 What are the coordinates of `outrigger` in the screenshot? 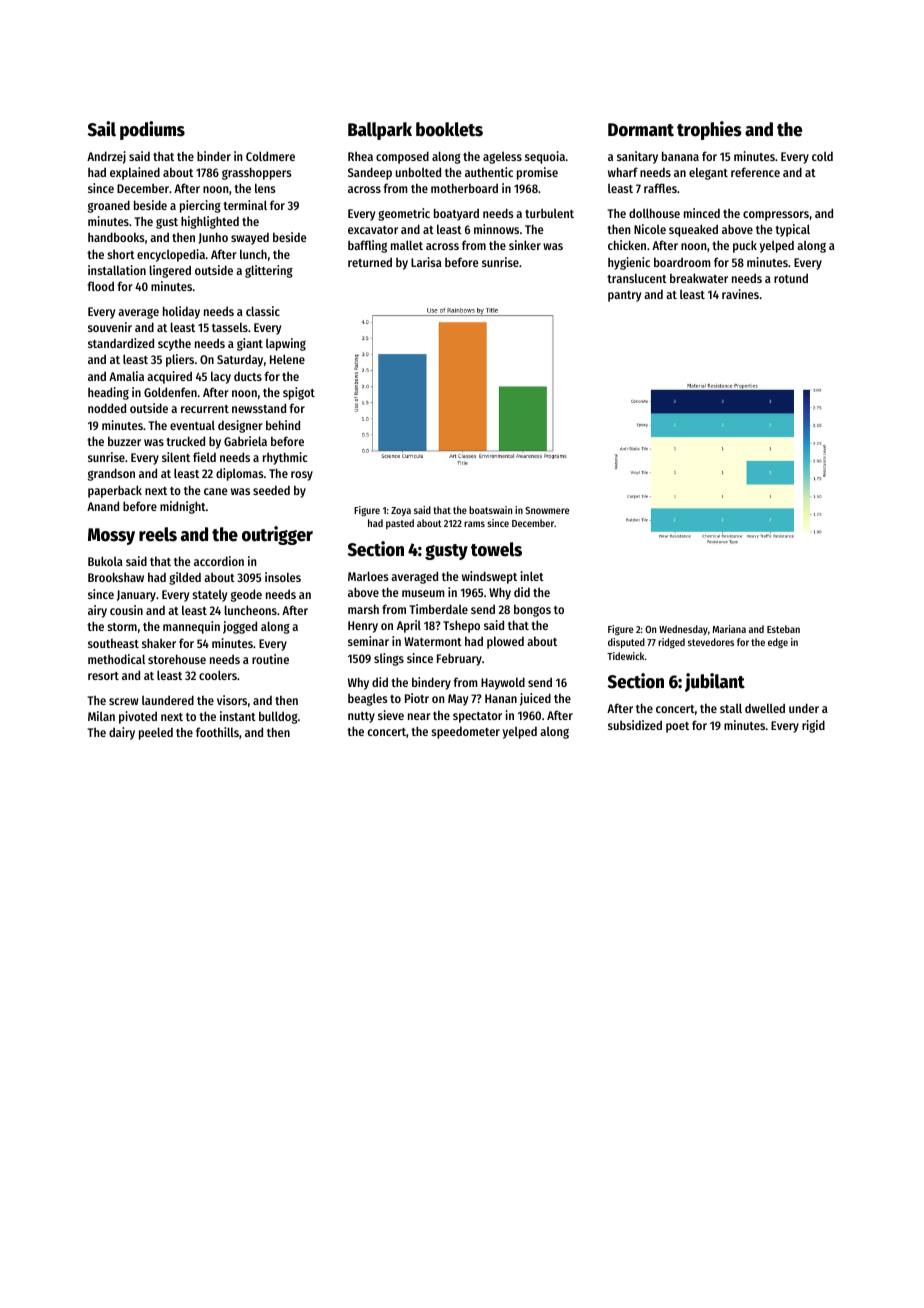 It's located at (277, 535).
